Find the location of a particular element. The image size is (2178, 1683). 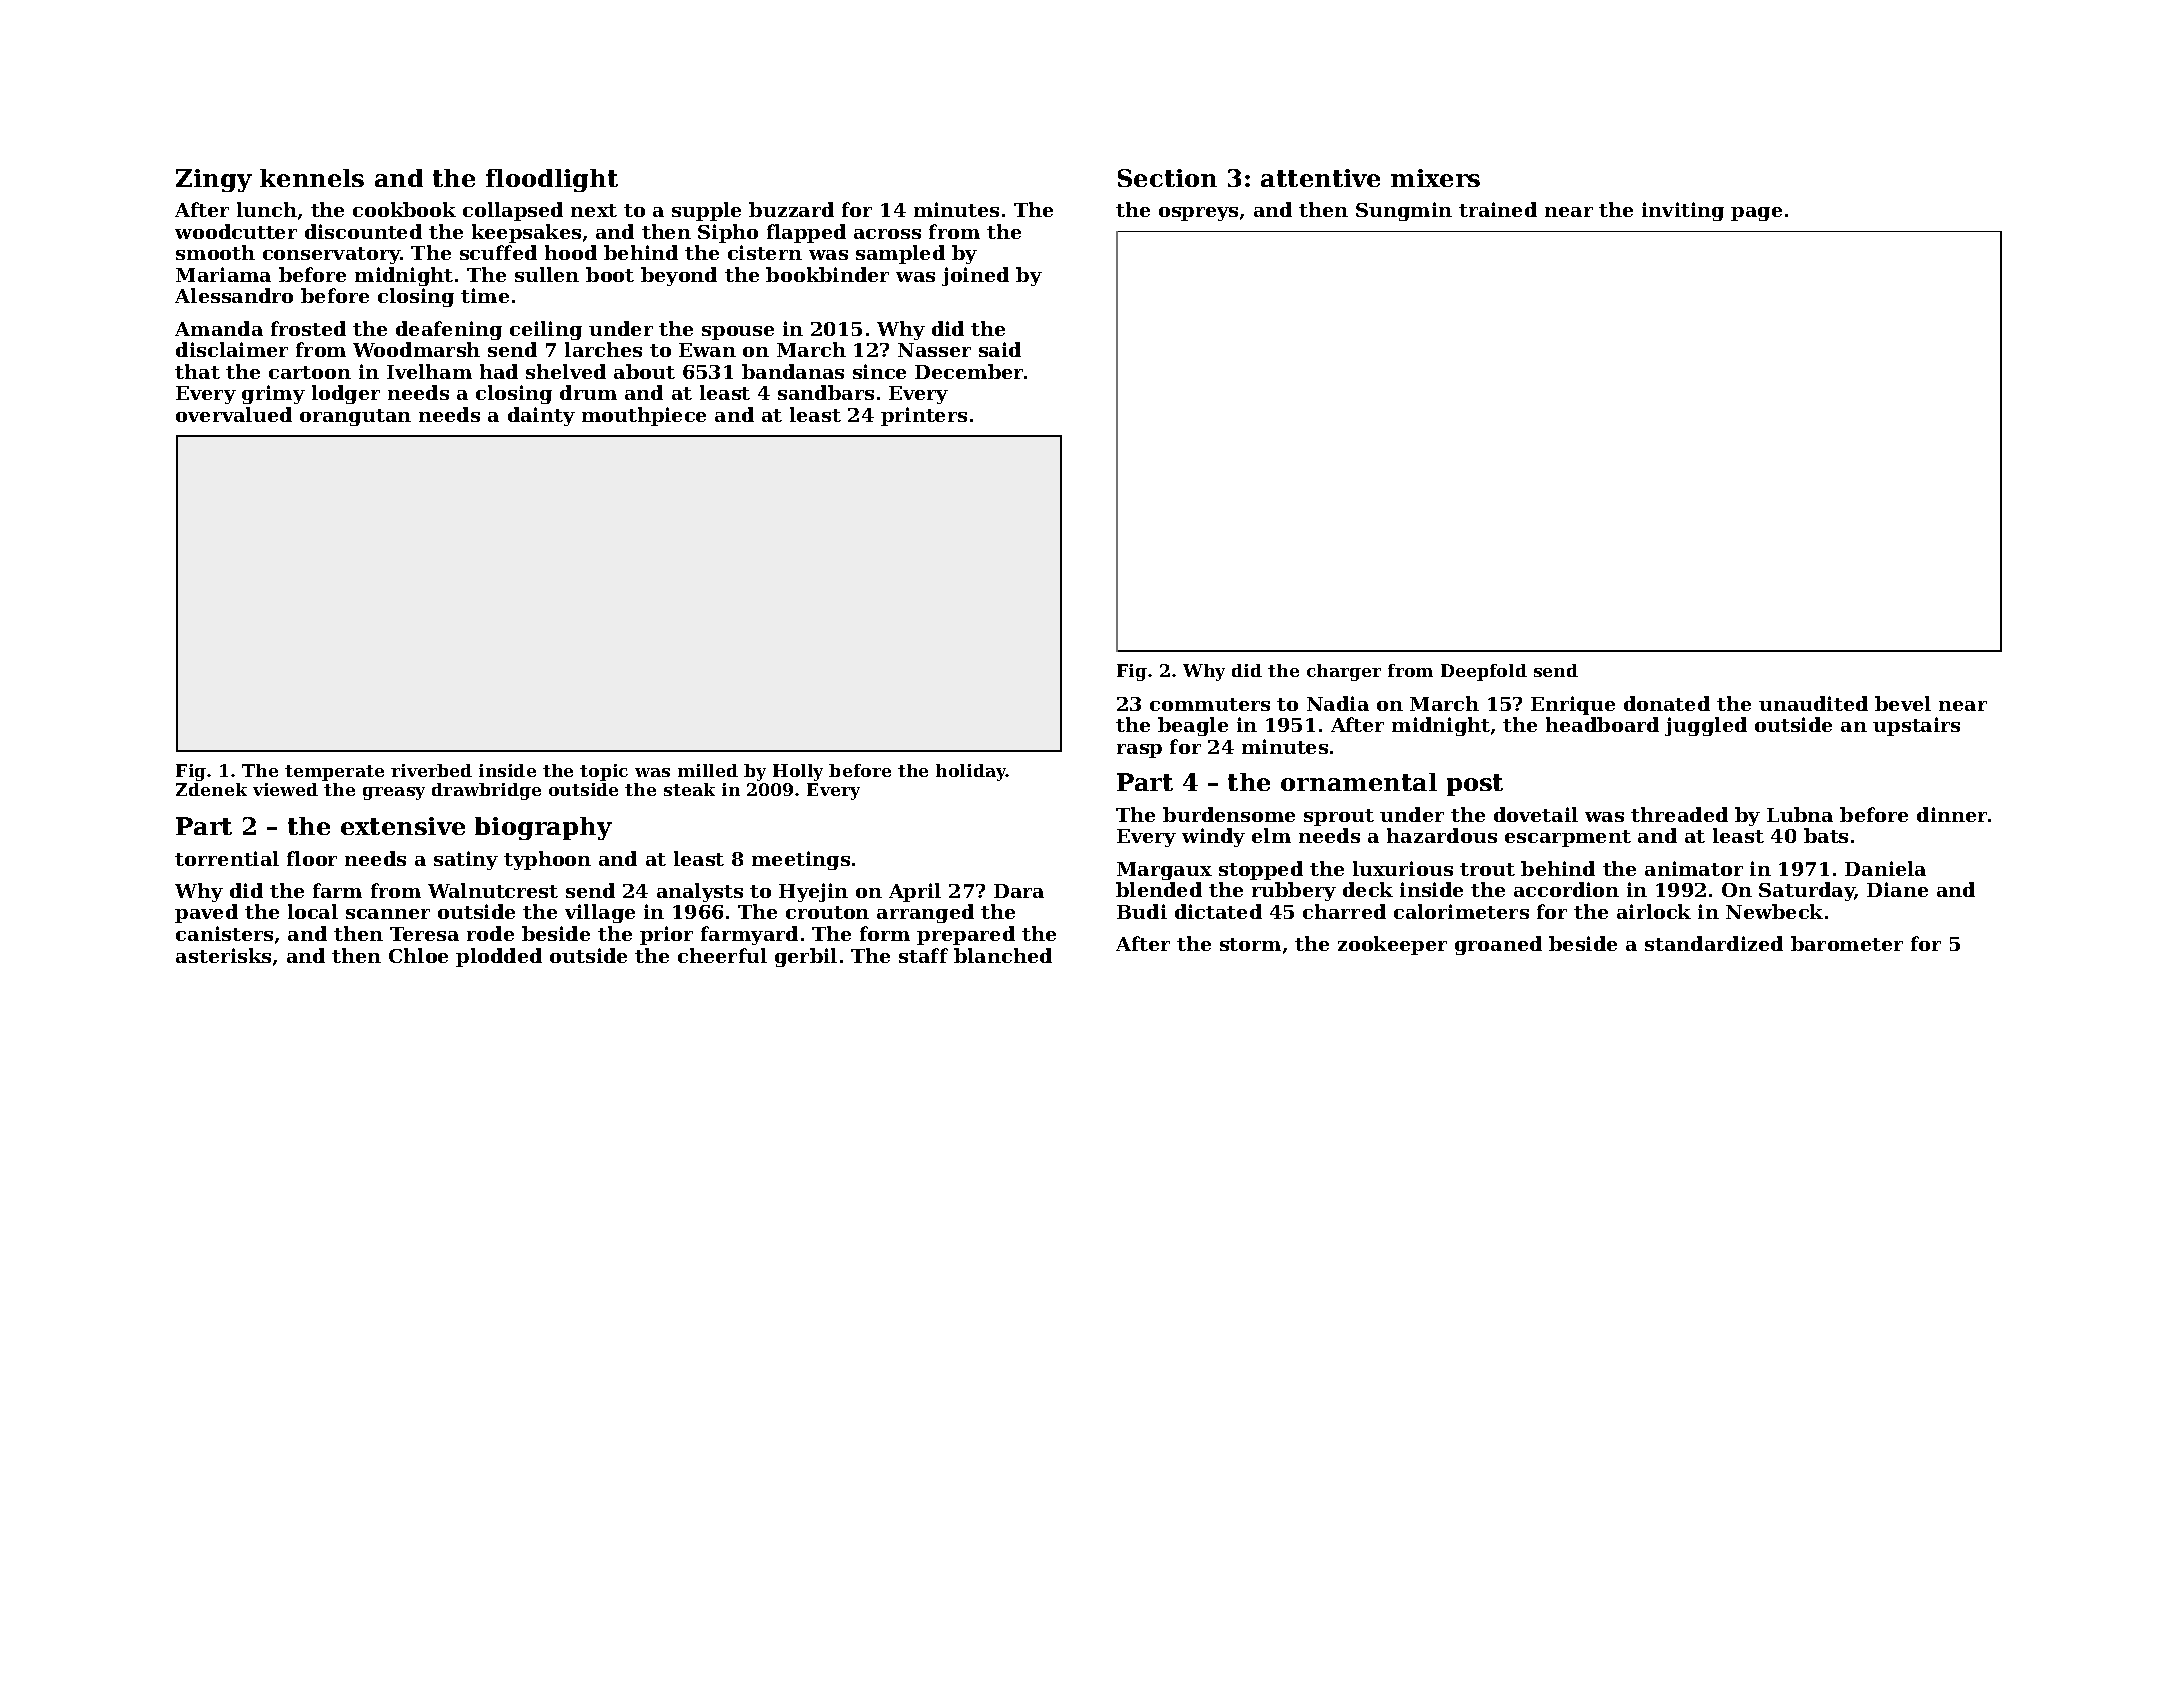

page is located at coordinates (1756, 214).
